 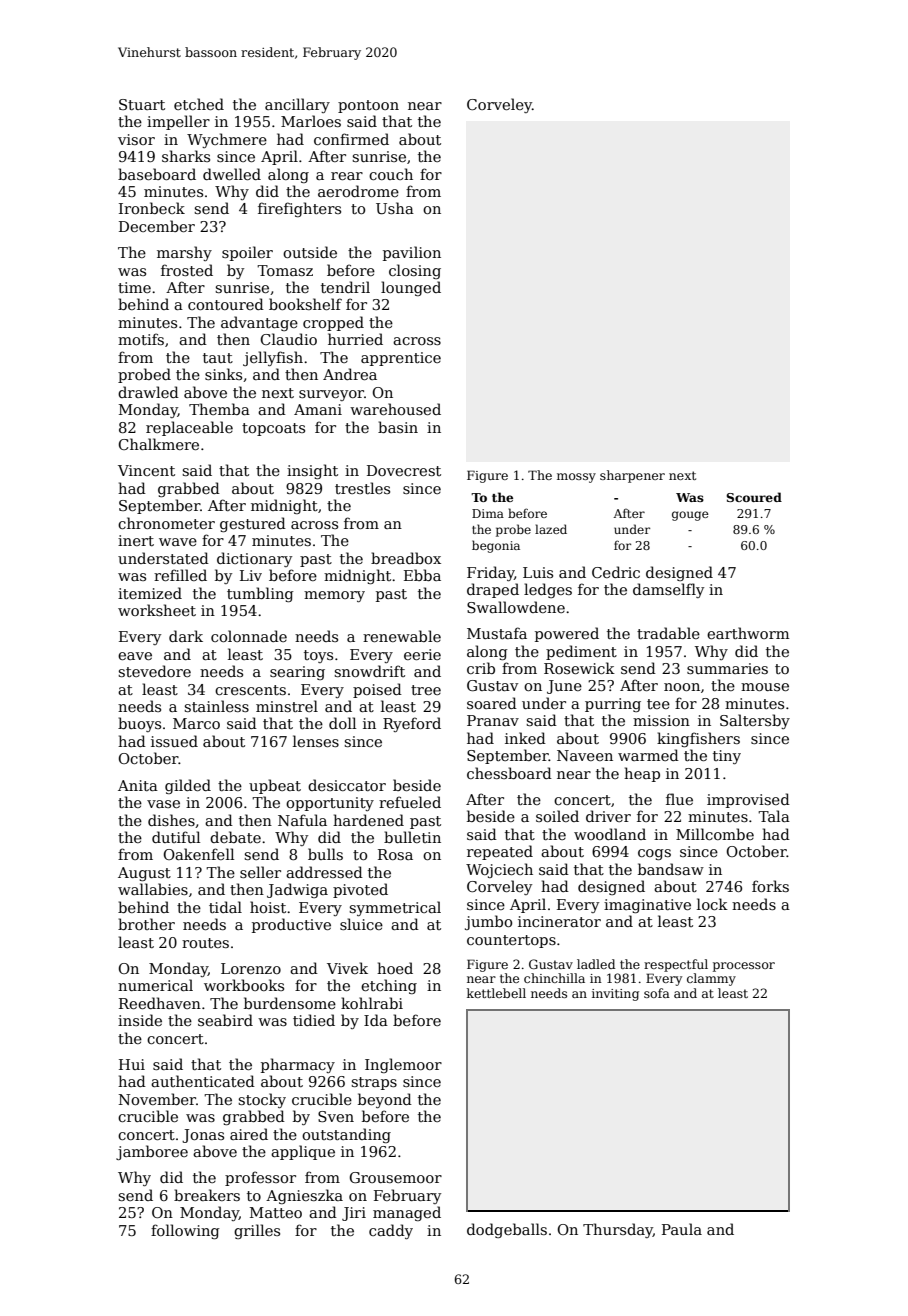 What do you see at coordinates (490, 573) in the screenshot?
I see `Friday` at bounding box center [490, 573].
